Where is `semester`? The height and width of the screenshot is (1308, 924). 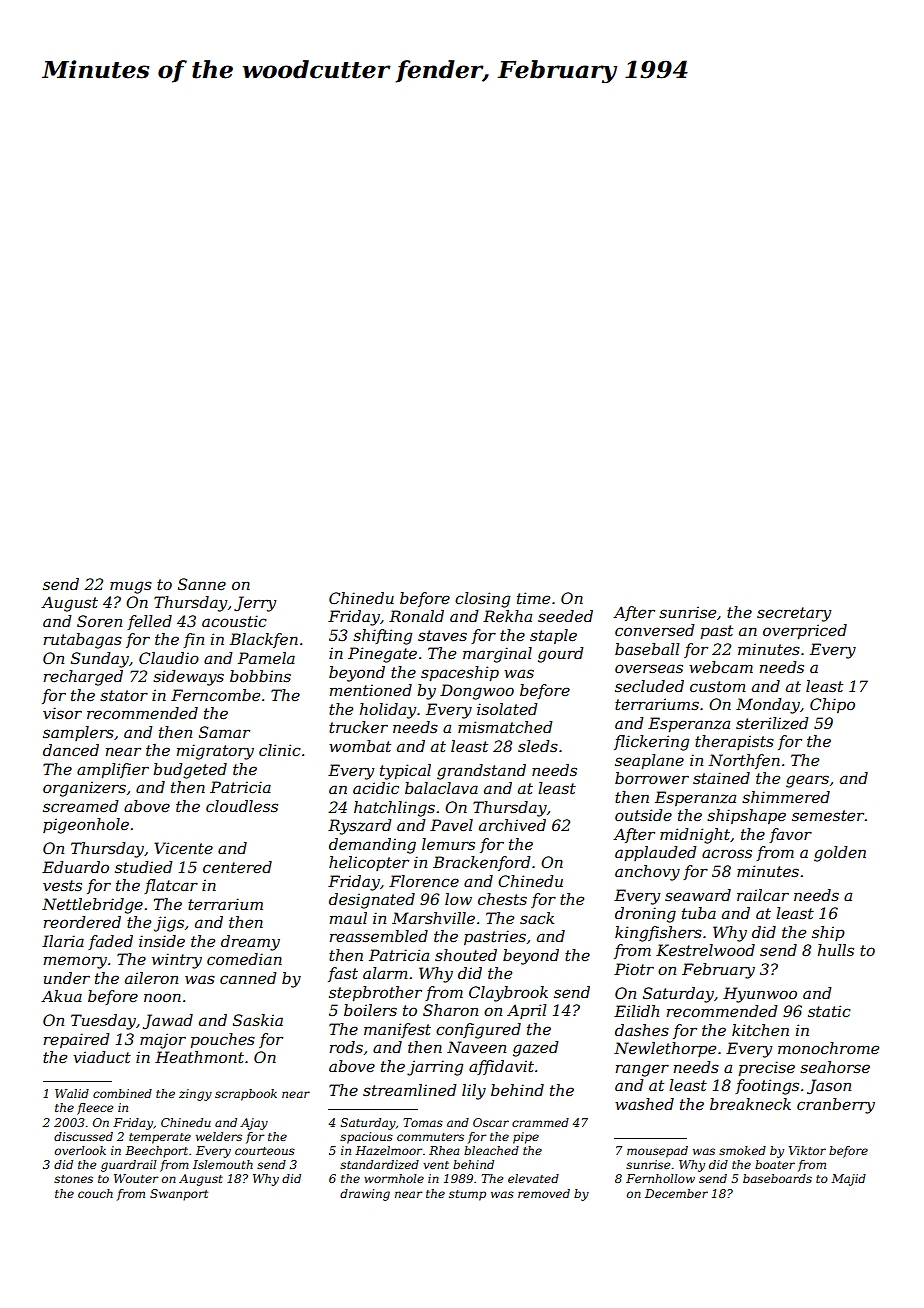
semester is located at coordinates (828, 815).
